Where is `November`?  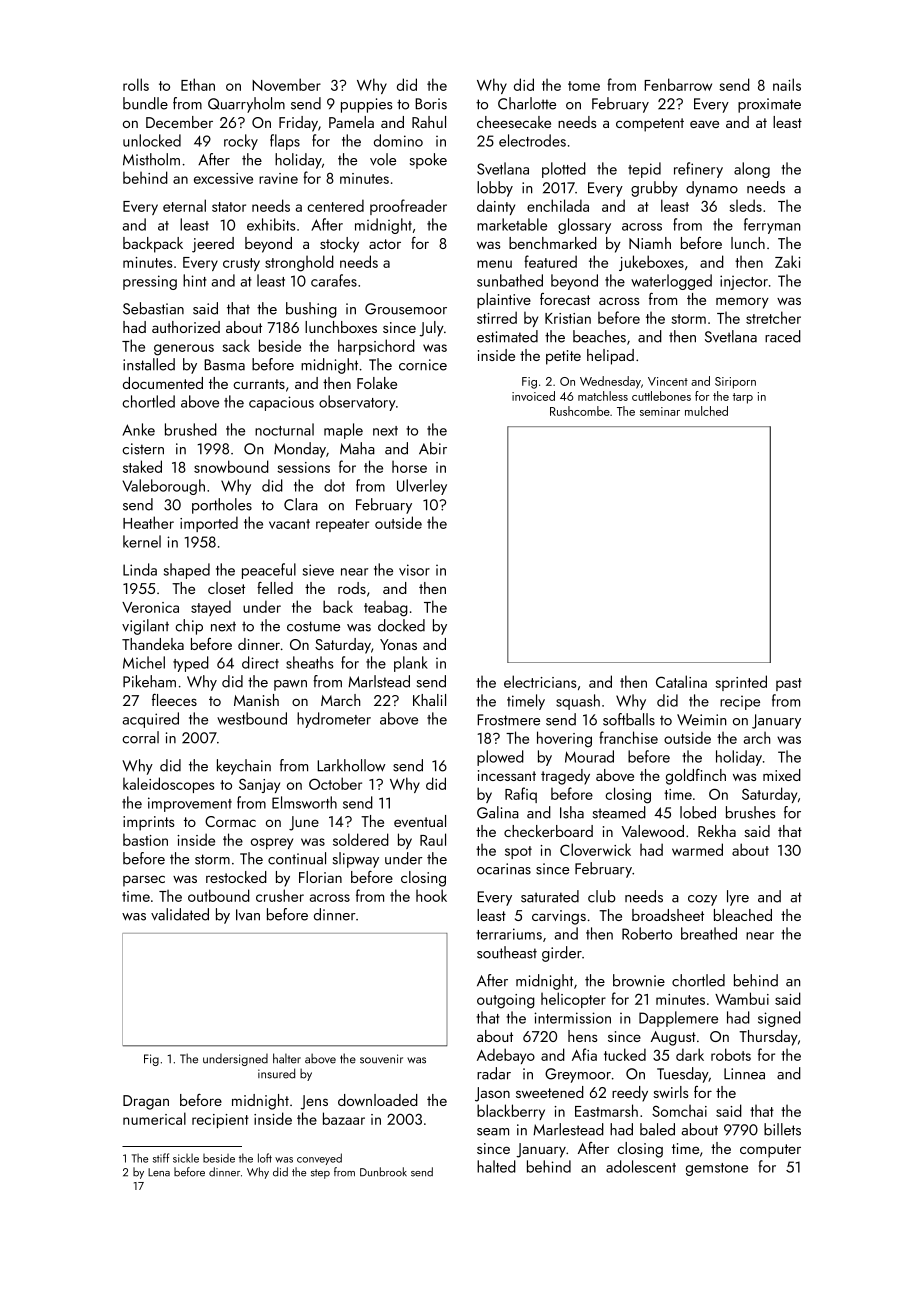 November is located at coordinates (286, 84).
